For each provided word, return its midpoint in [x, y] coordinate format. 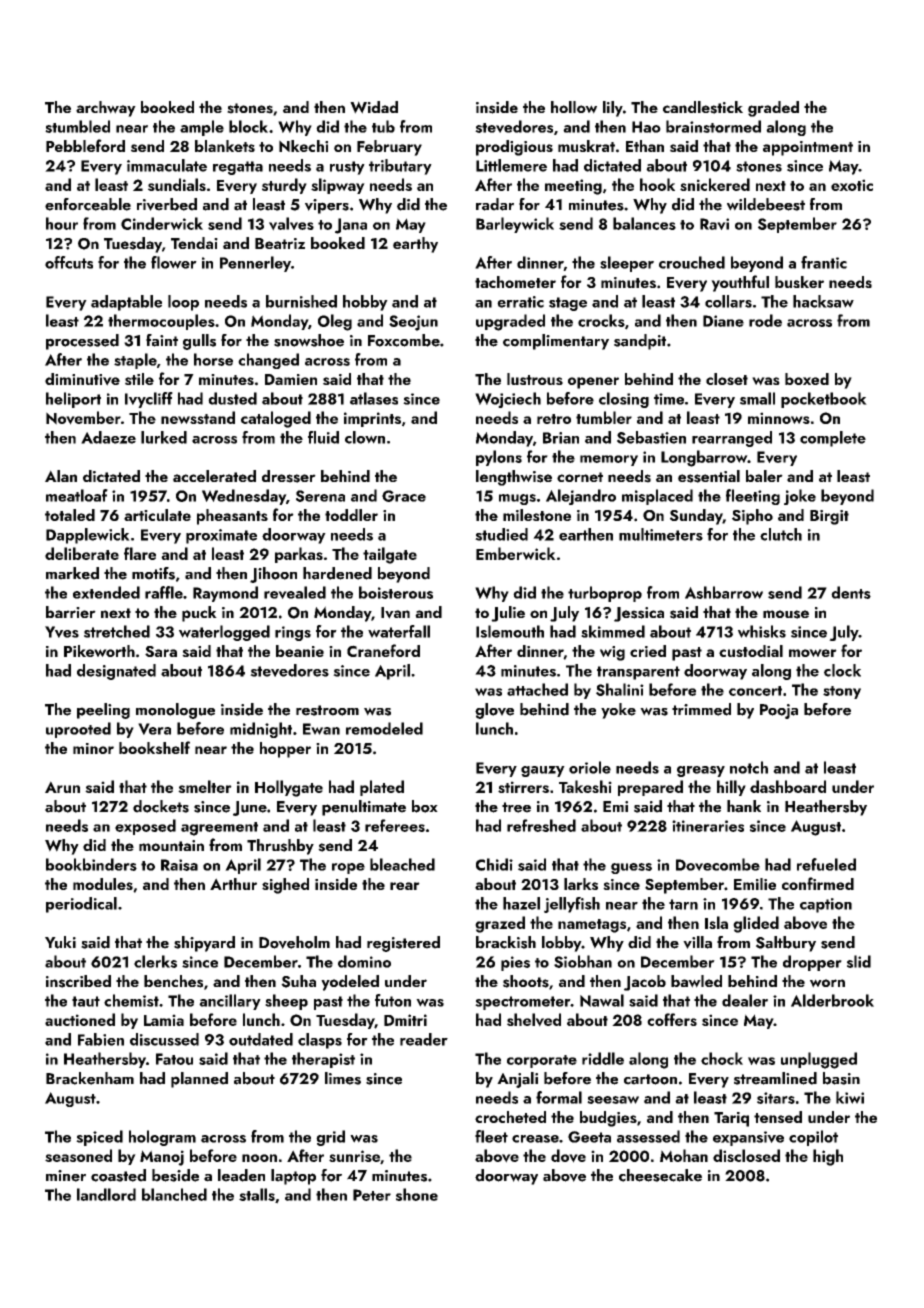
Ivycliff [149, 400]
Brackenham [90, 1078]
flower [174, 262]
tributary [400, 167]
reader [424, 1039]
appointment [808, 148]
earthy [415, 245]
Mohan [684, 1155]
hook [657, 184]
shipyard [204, 944]
